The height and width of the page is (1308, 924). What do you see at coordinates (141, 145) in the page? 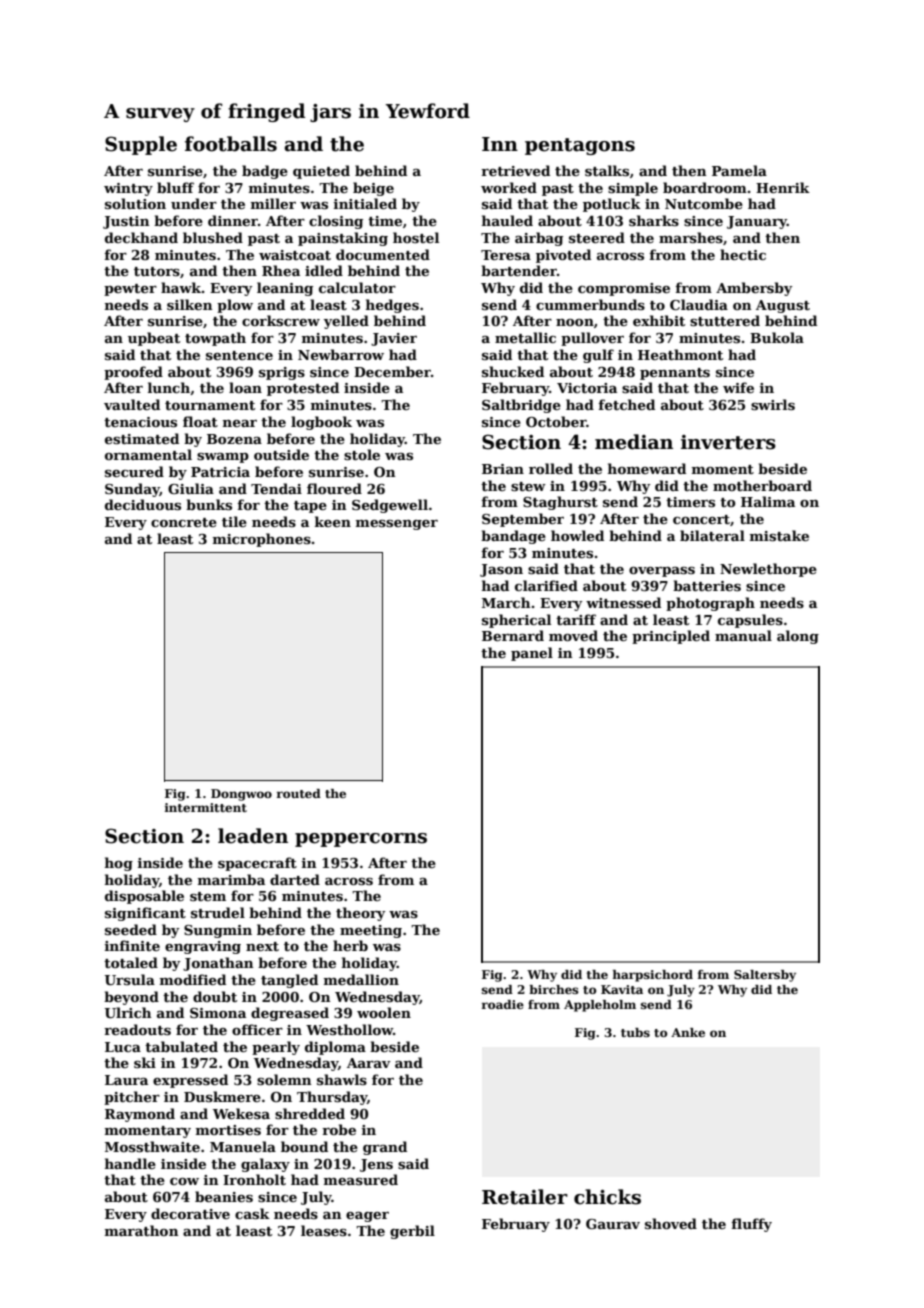
I see `Supple` at bounding box center [141, 145].
